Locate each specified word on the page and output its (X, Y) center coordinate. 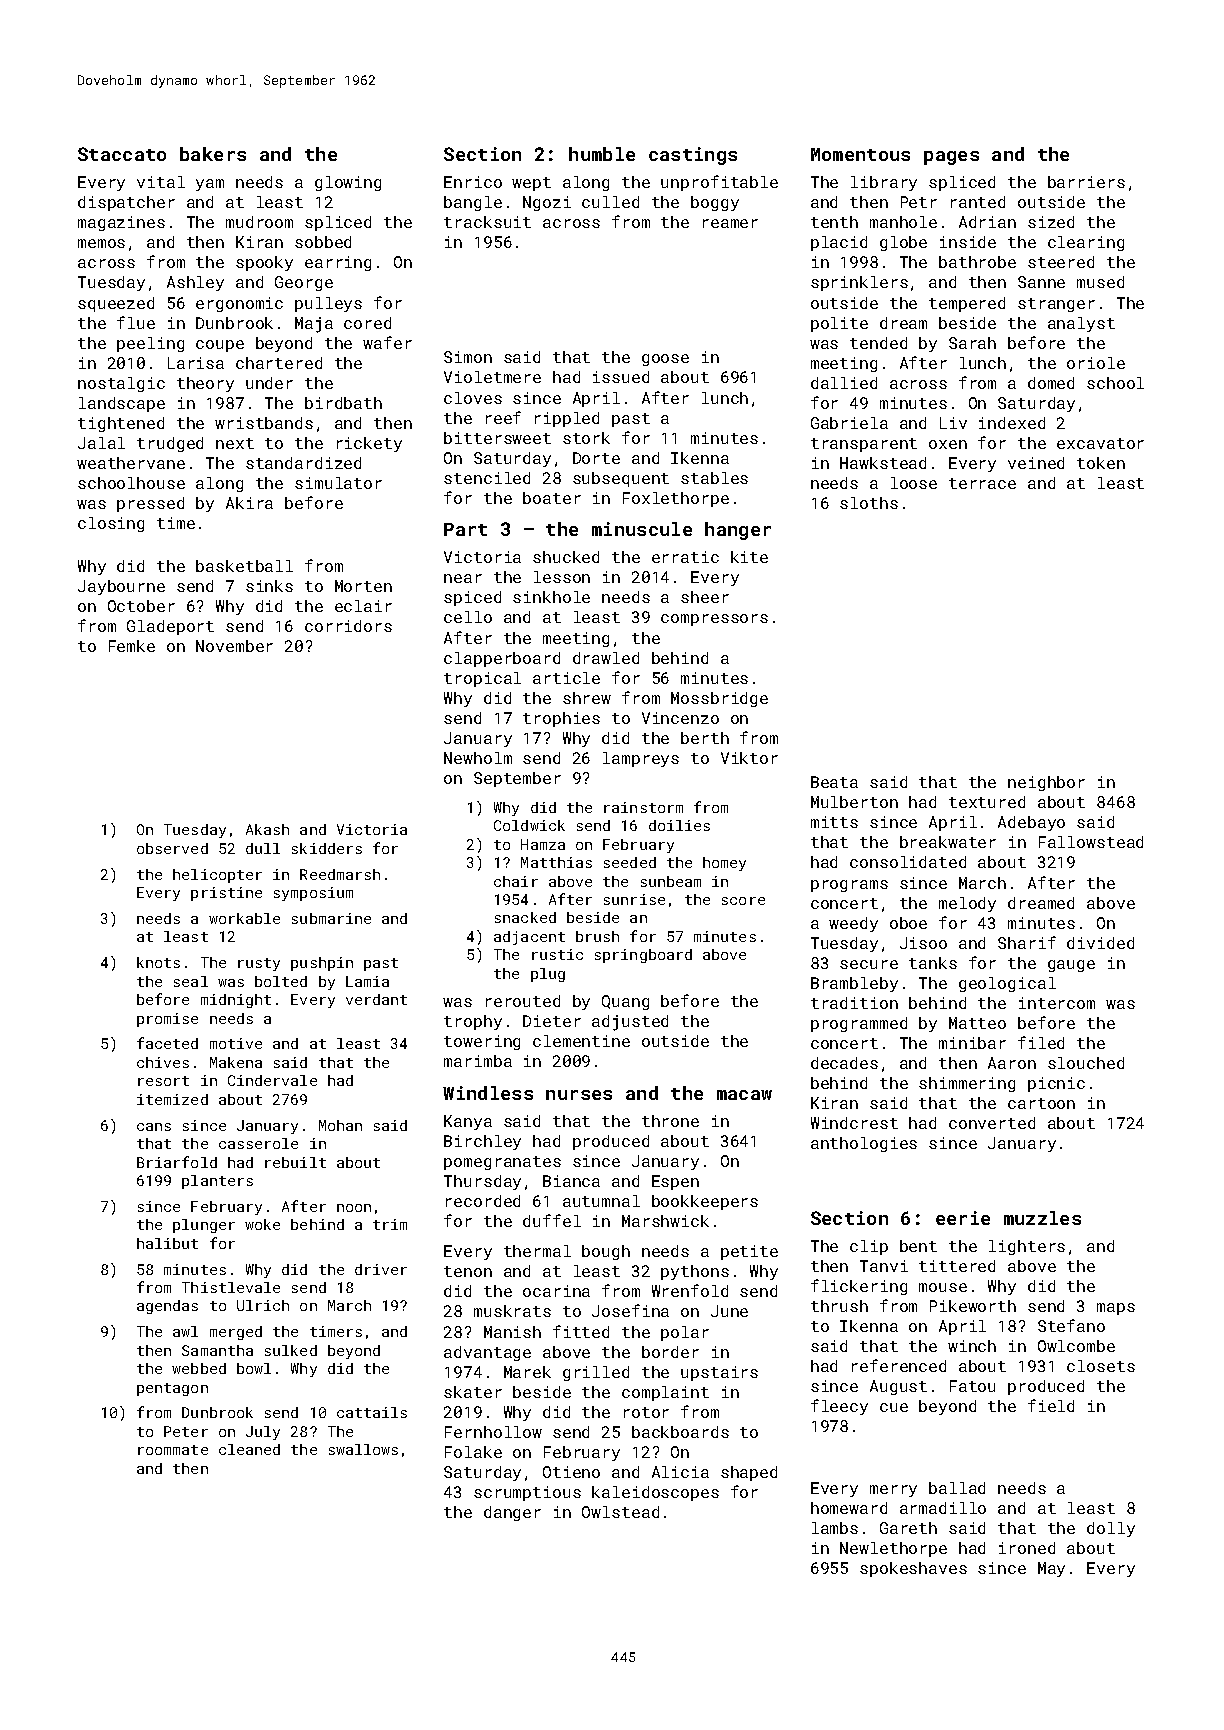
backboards (680, 1432)
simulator (338, 483)
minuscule (642, 529)
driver (381, 1269)
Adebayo (1031, 823)
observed (172, 848)
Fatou (972, 1386)
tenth (834, 222)
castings (693, 156)
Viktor (749, 758)
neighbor (1046, 783)
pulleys (328, 304)
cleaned (249, 1449)
